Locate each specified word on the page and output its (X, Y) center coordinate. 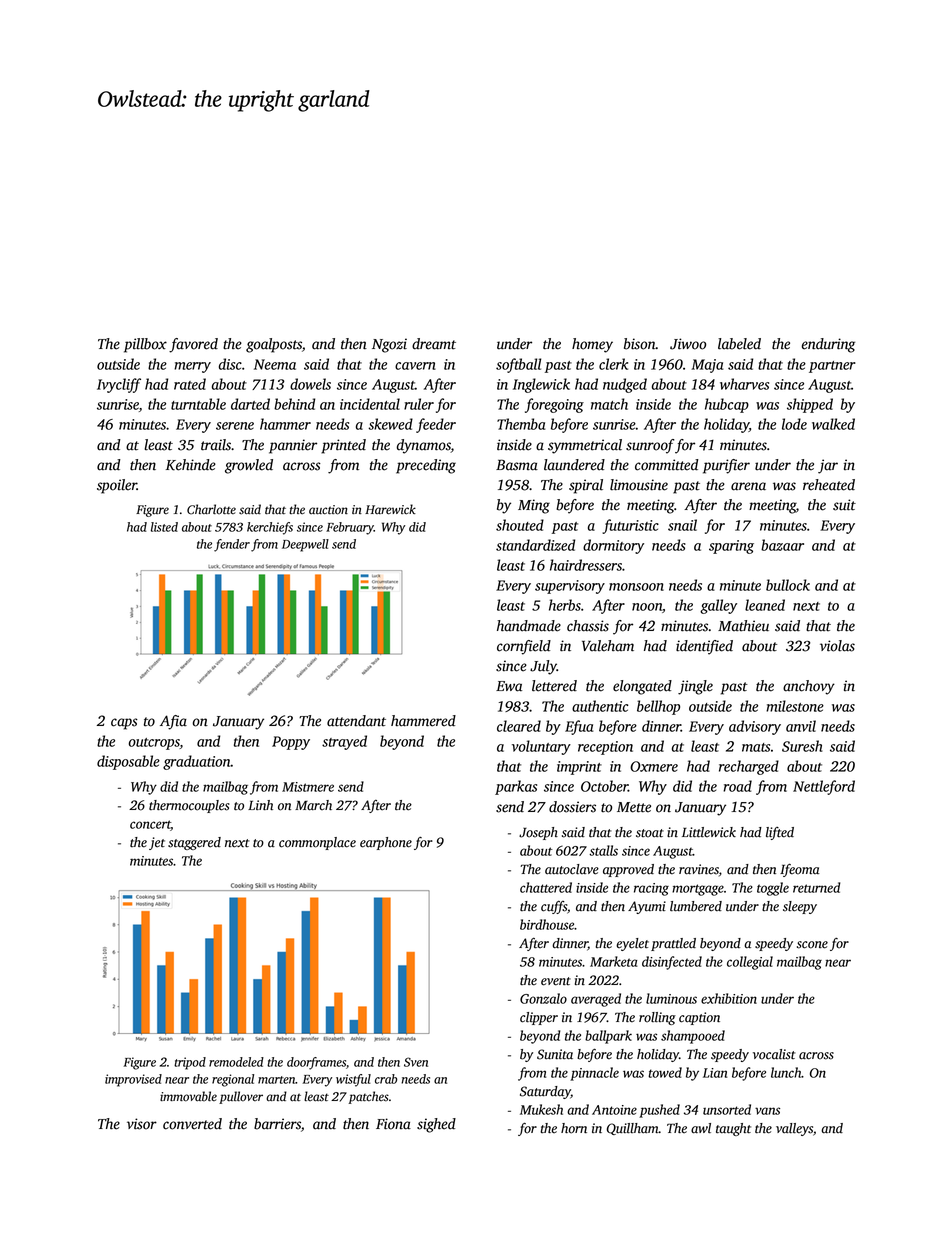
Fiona (393, 1124)
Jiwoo (688, 344)
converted (192, 1124)
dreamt (434, 344)
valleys (794, 1129)
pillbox (145, 345)
